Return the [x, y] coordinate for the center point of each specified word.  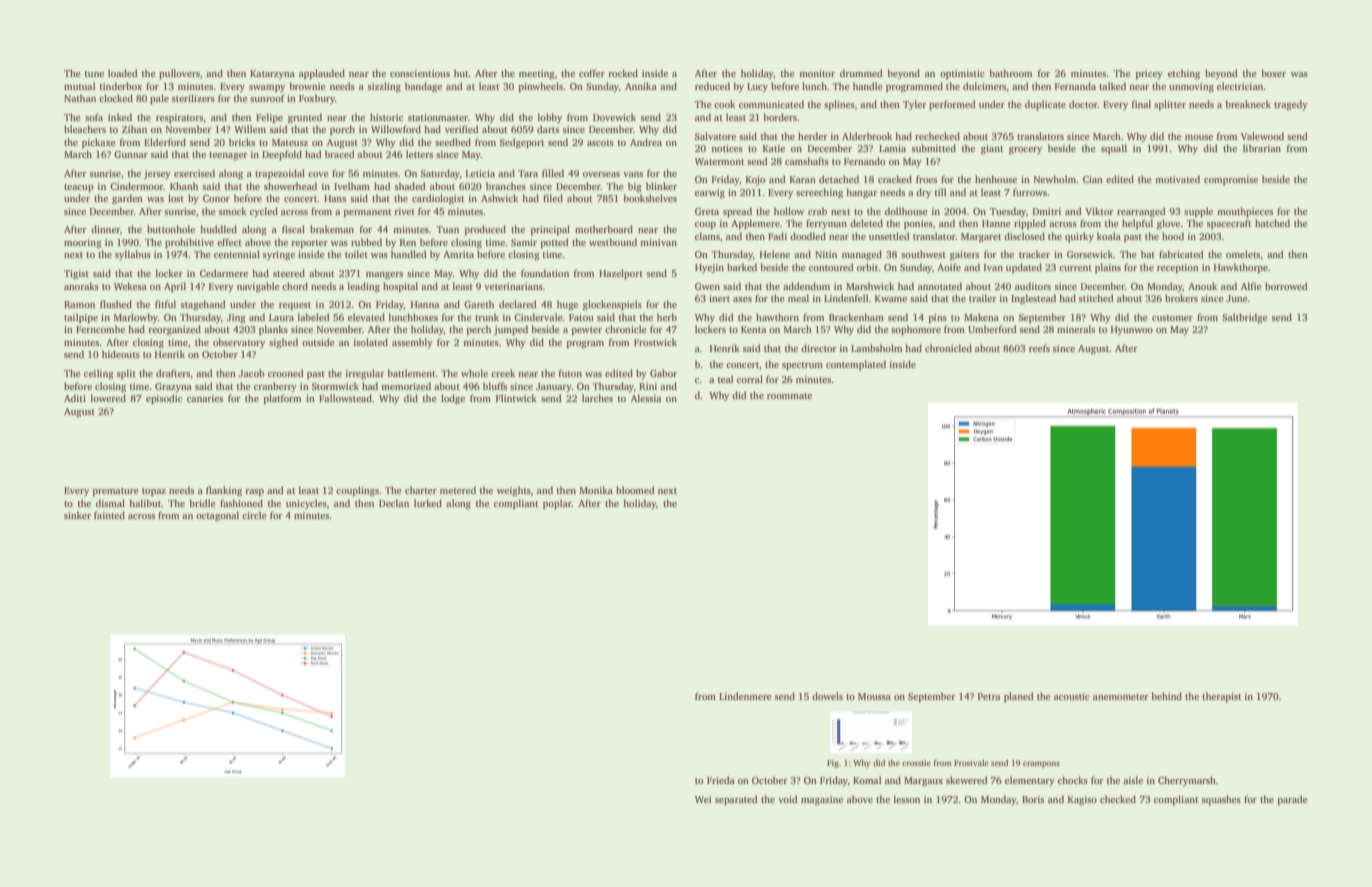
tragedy [1291, 105]
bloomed [635, 490]
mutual [79, 86]
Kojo [755, 180]
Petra [989, 696]
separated [736, 800]
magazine [822, 800]
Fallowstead [345, 398]
